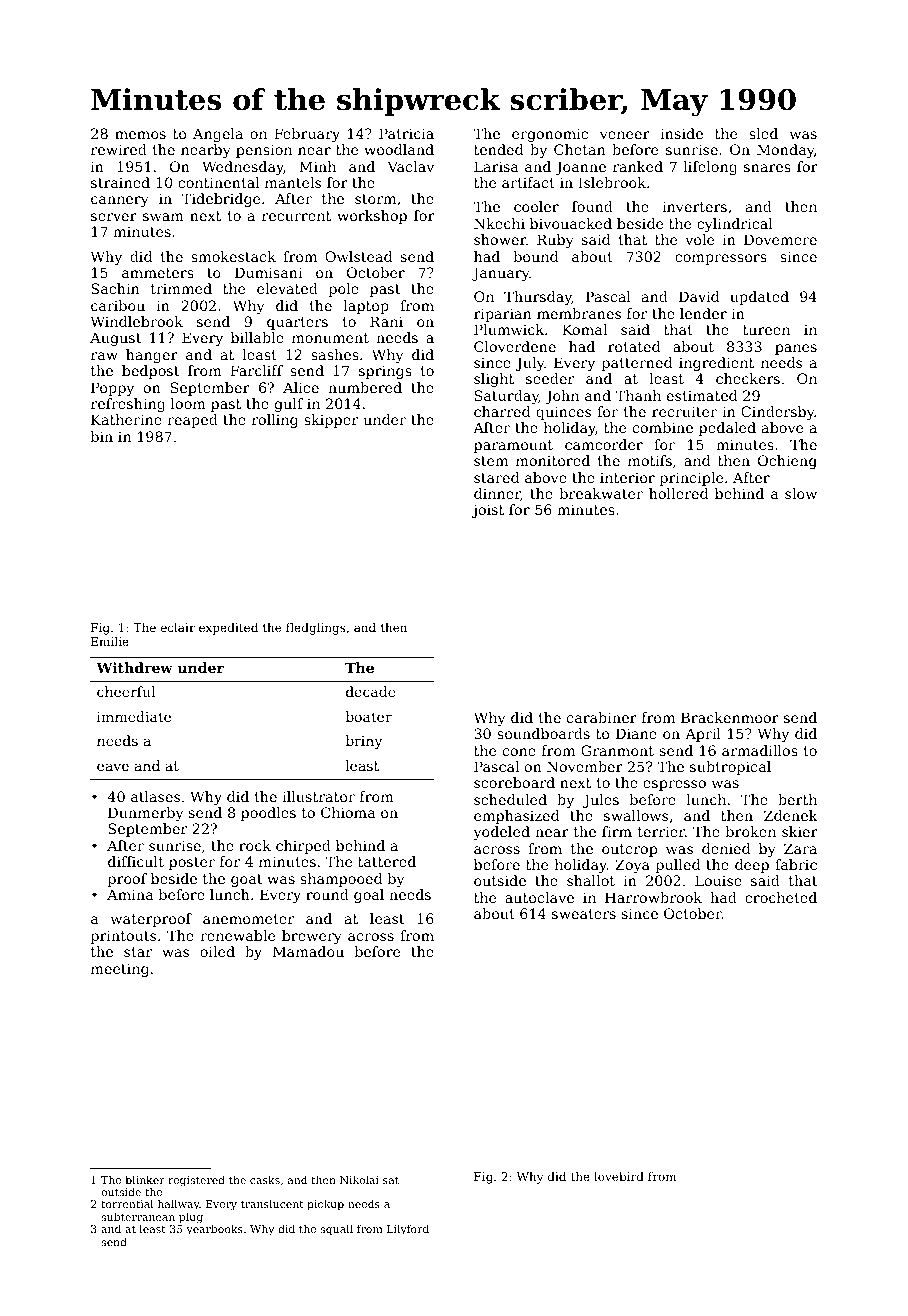  Describe the element at coordinates (550, 135) in the screenshot. I see `ergonomic` at that location.
